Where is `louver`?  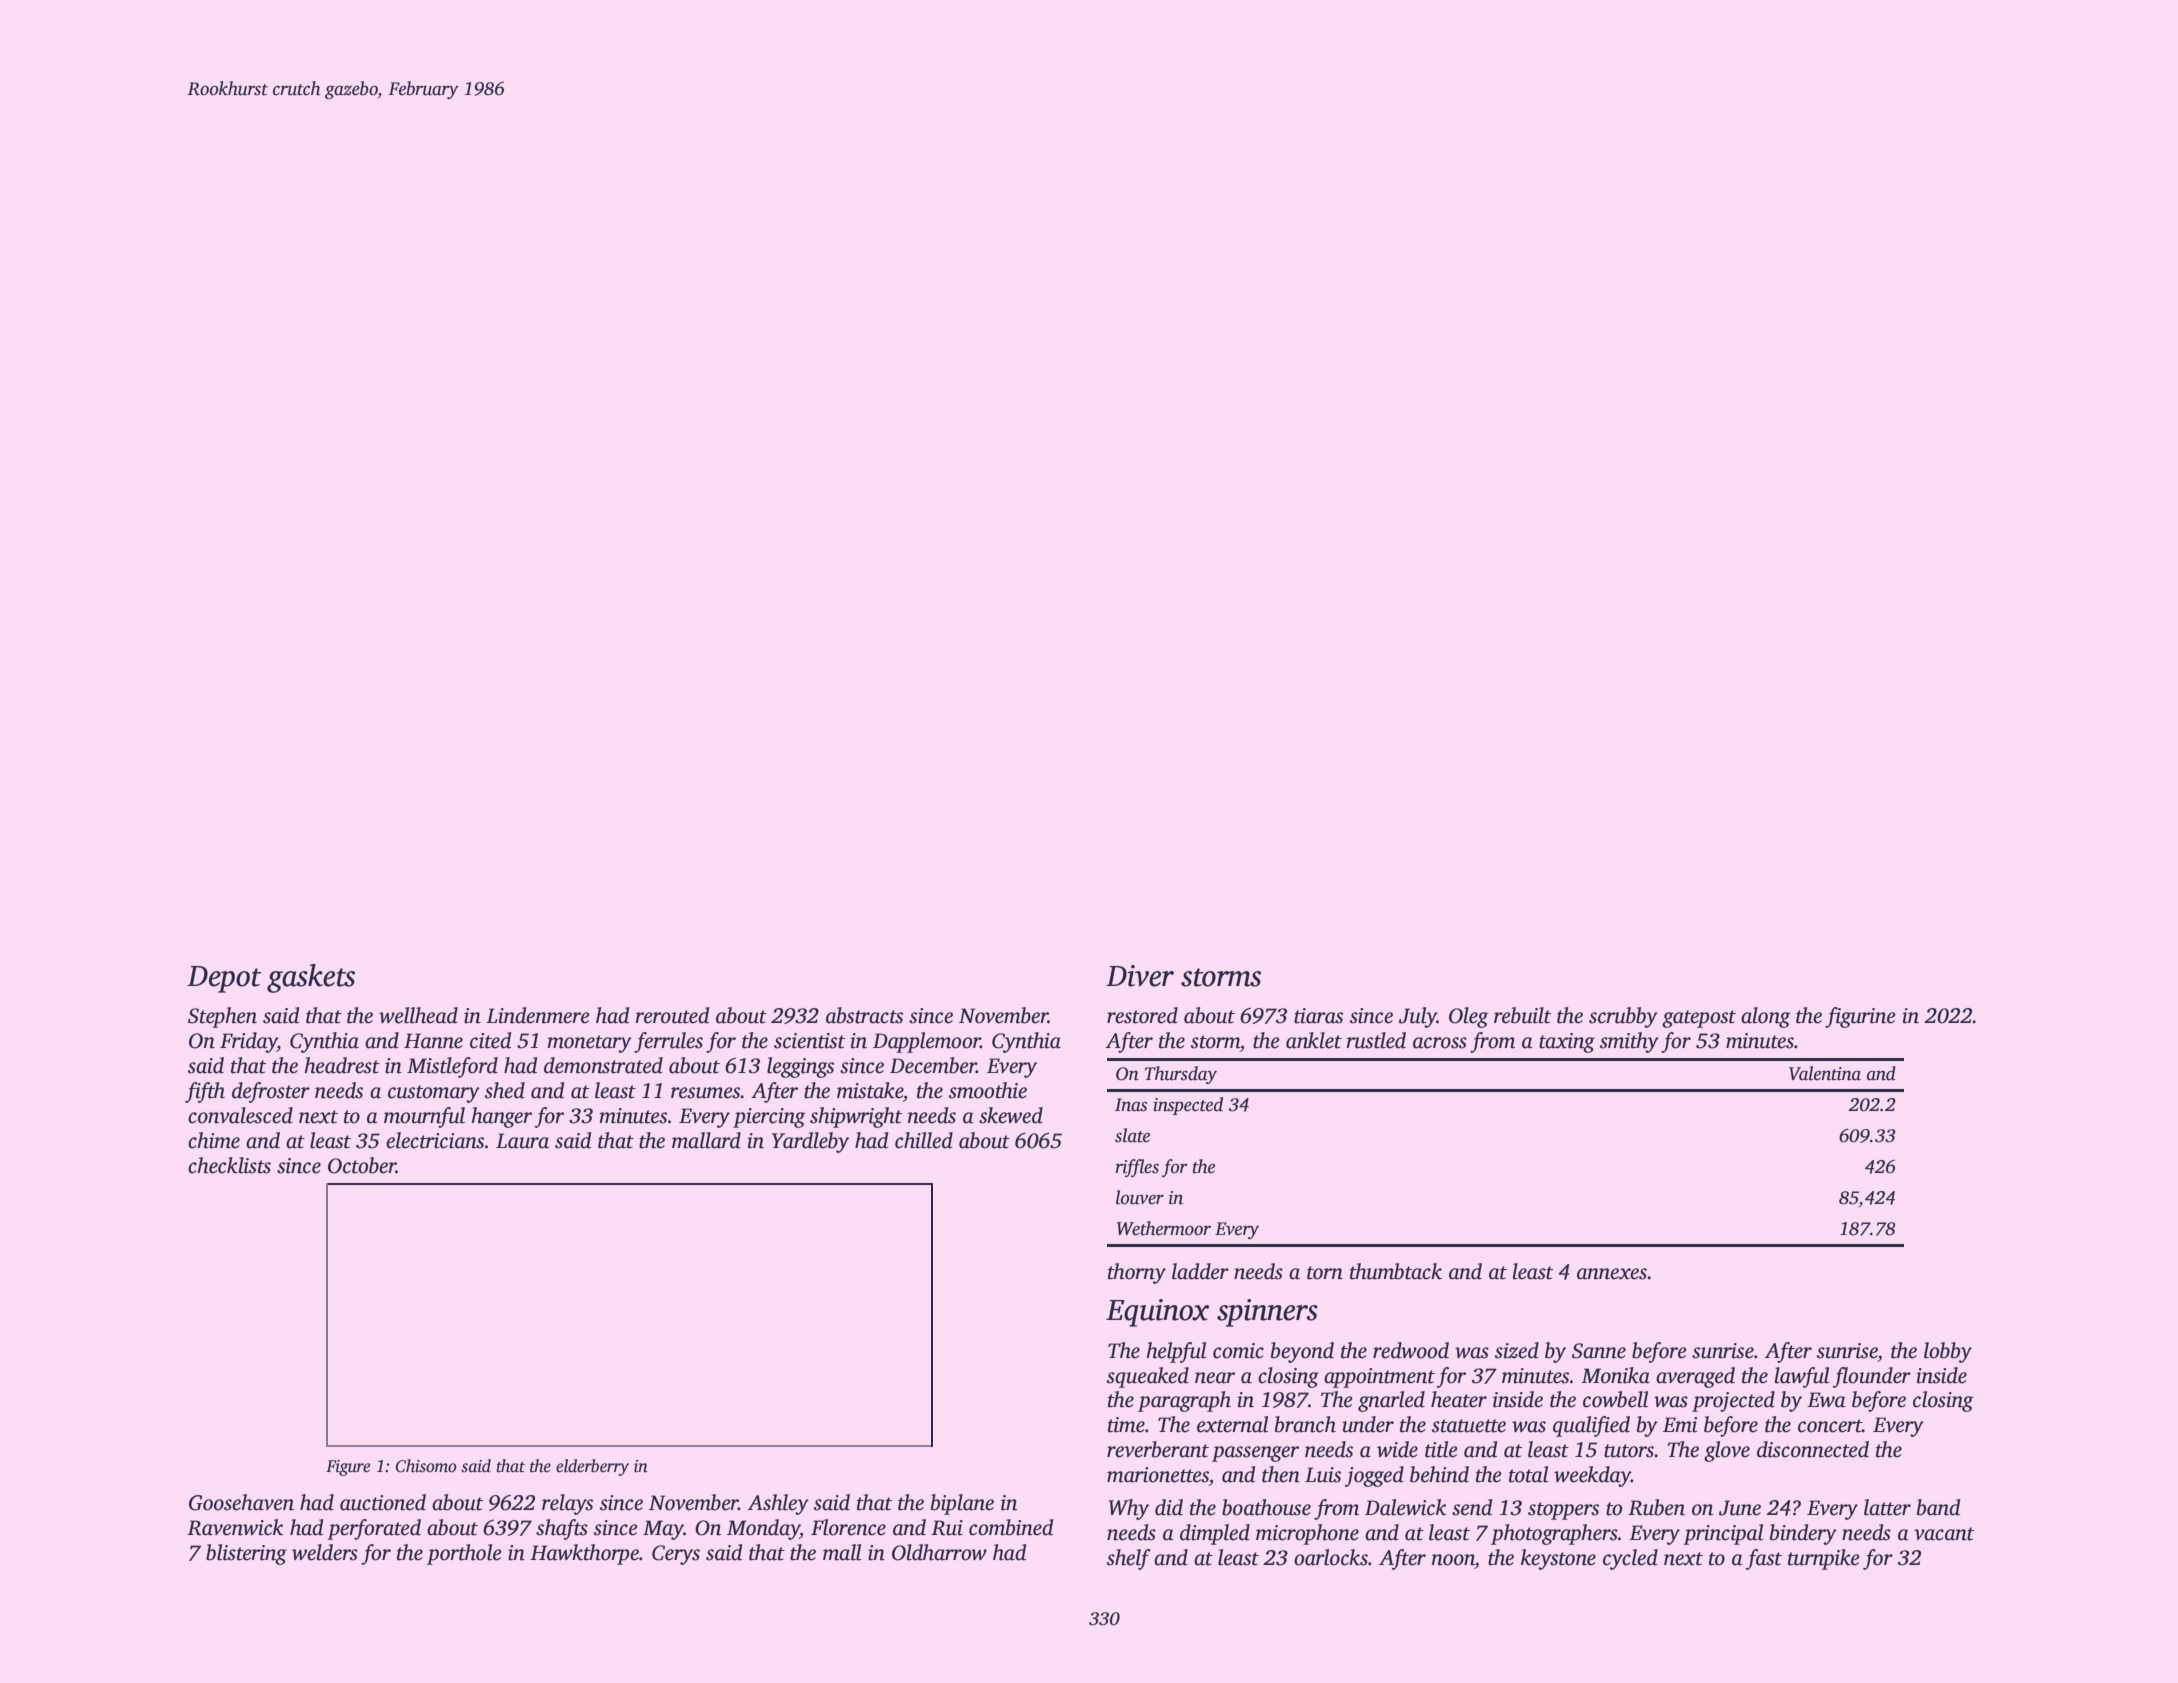
louver is located at coordinates (1140, 1197).
